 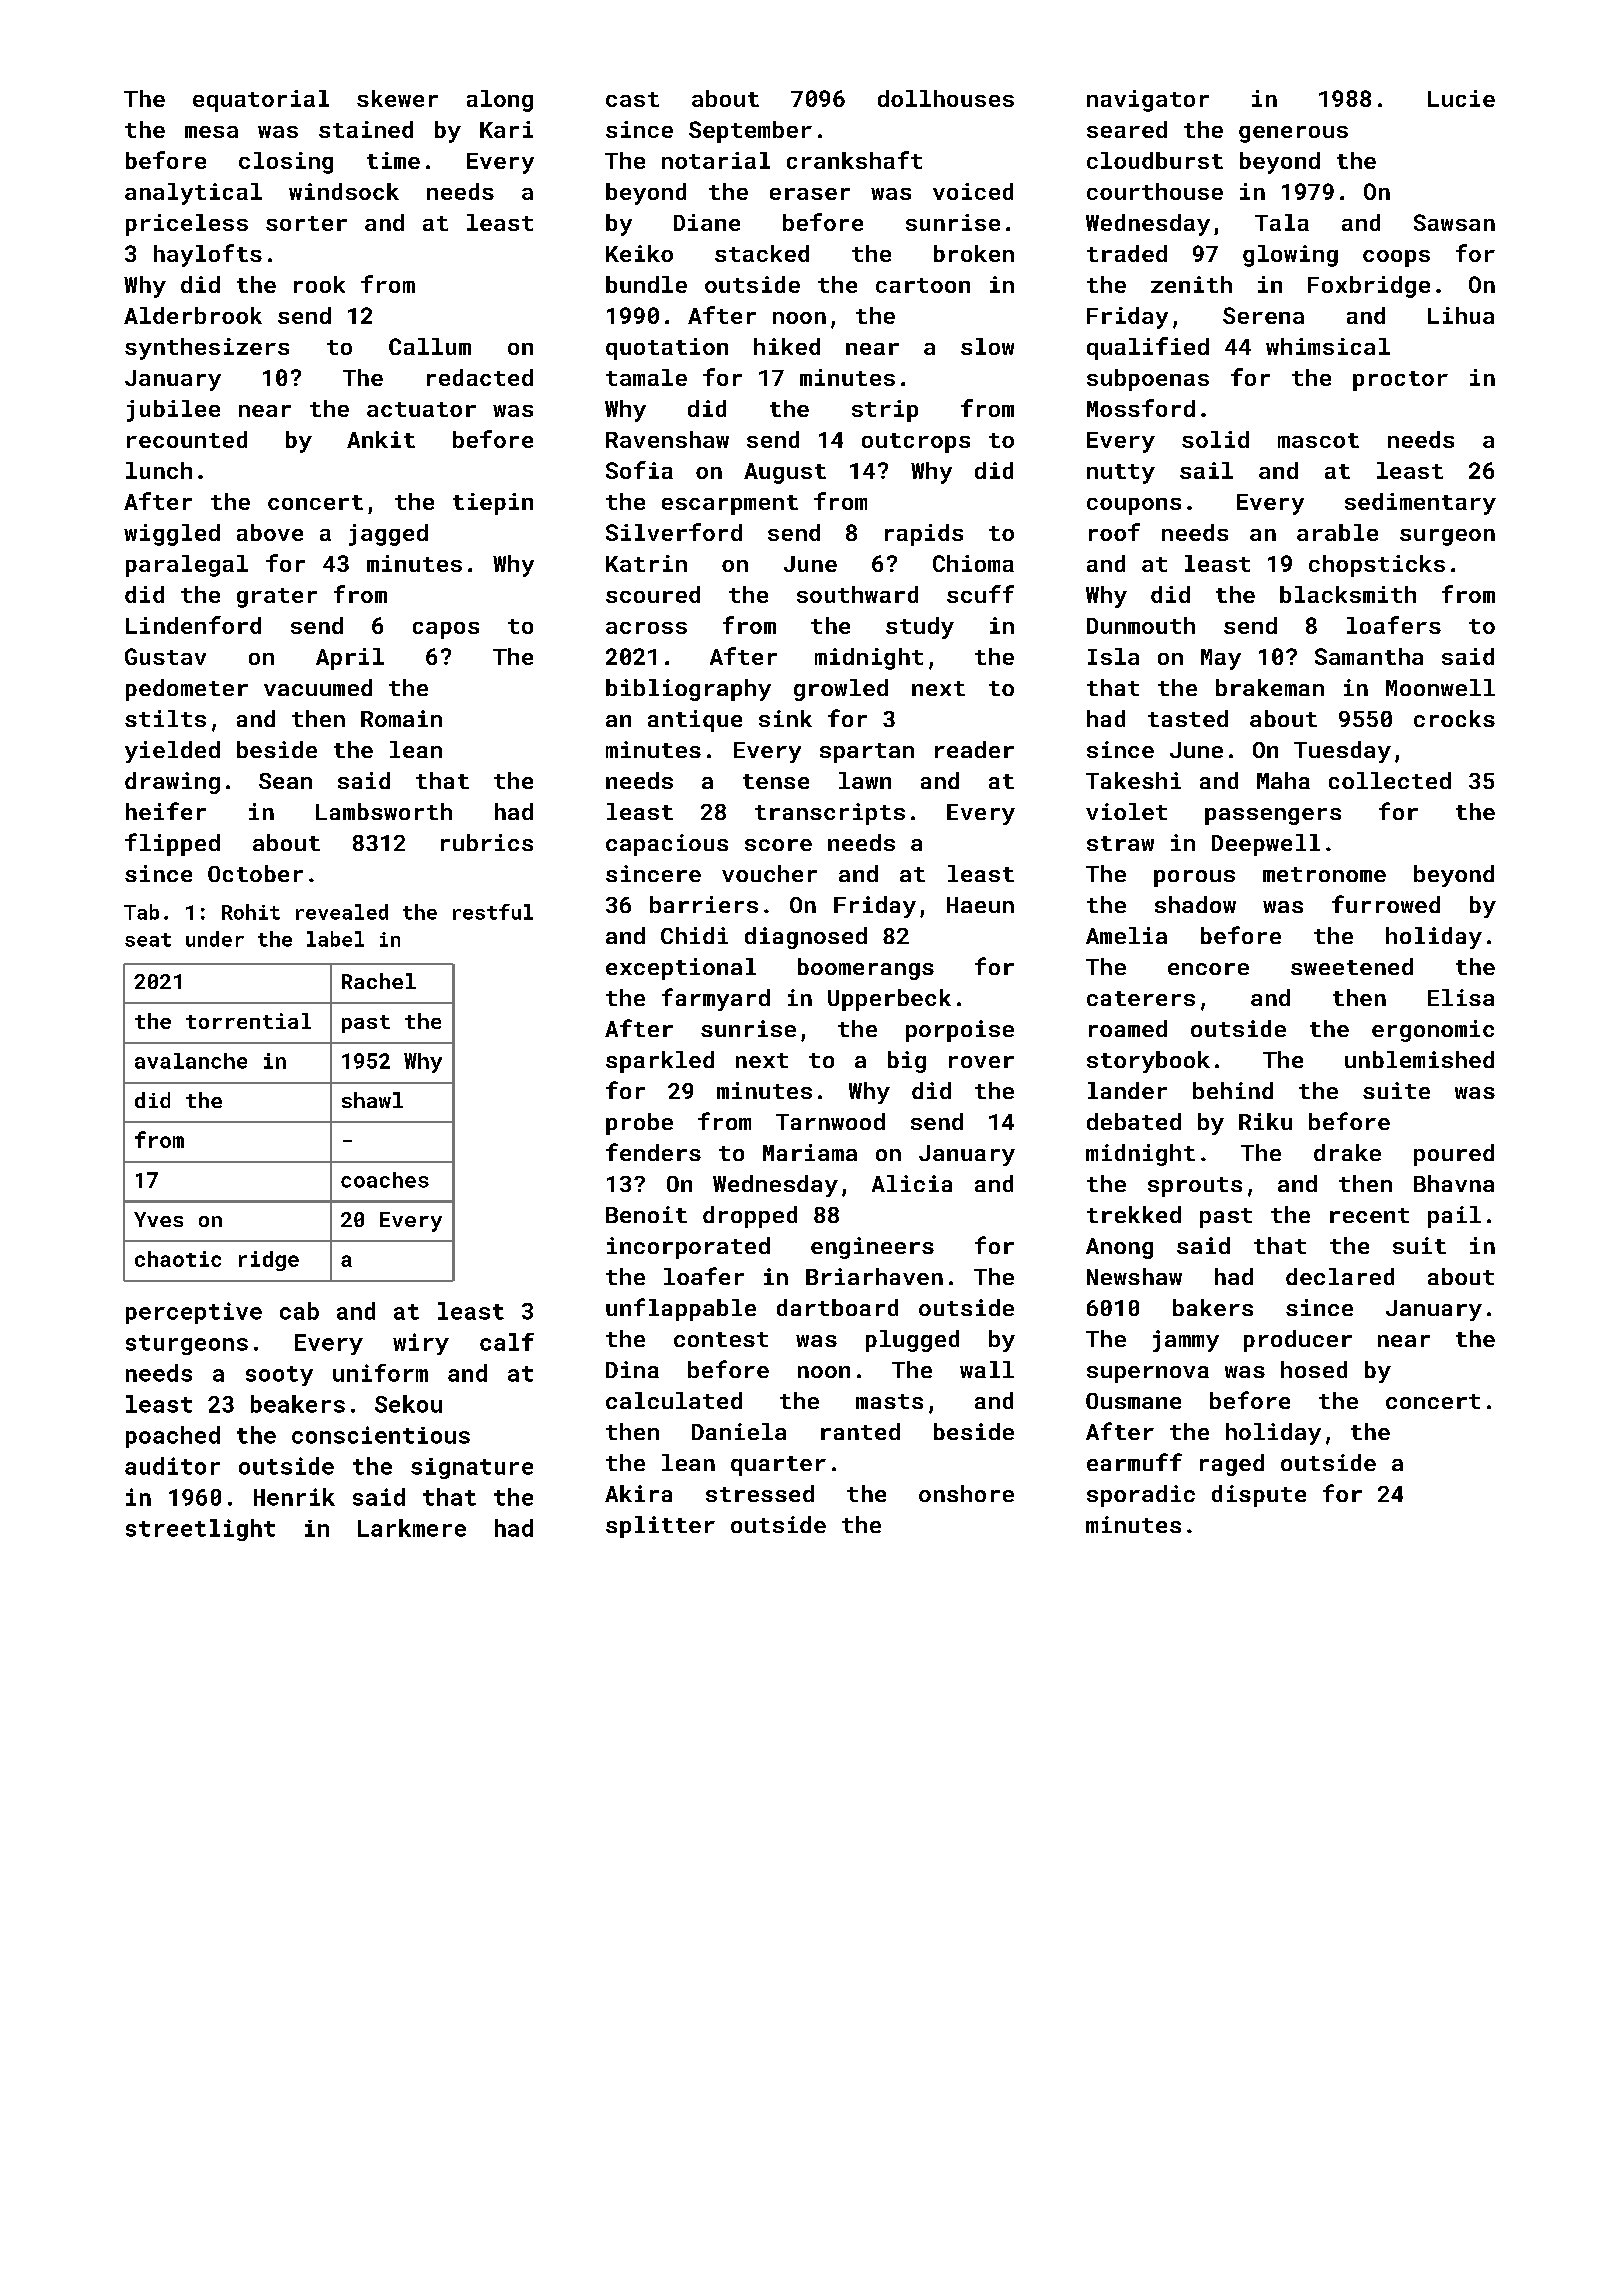 I want to click on mesa, so click(x=211, y=132).
